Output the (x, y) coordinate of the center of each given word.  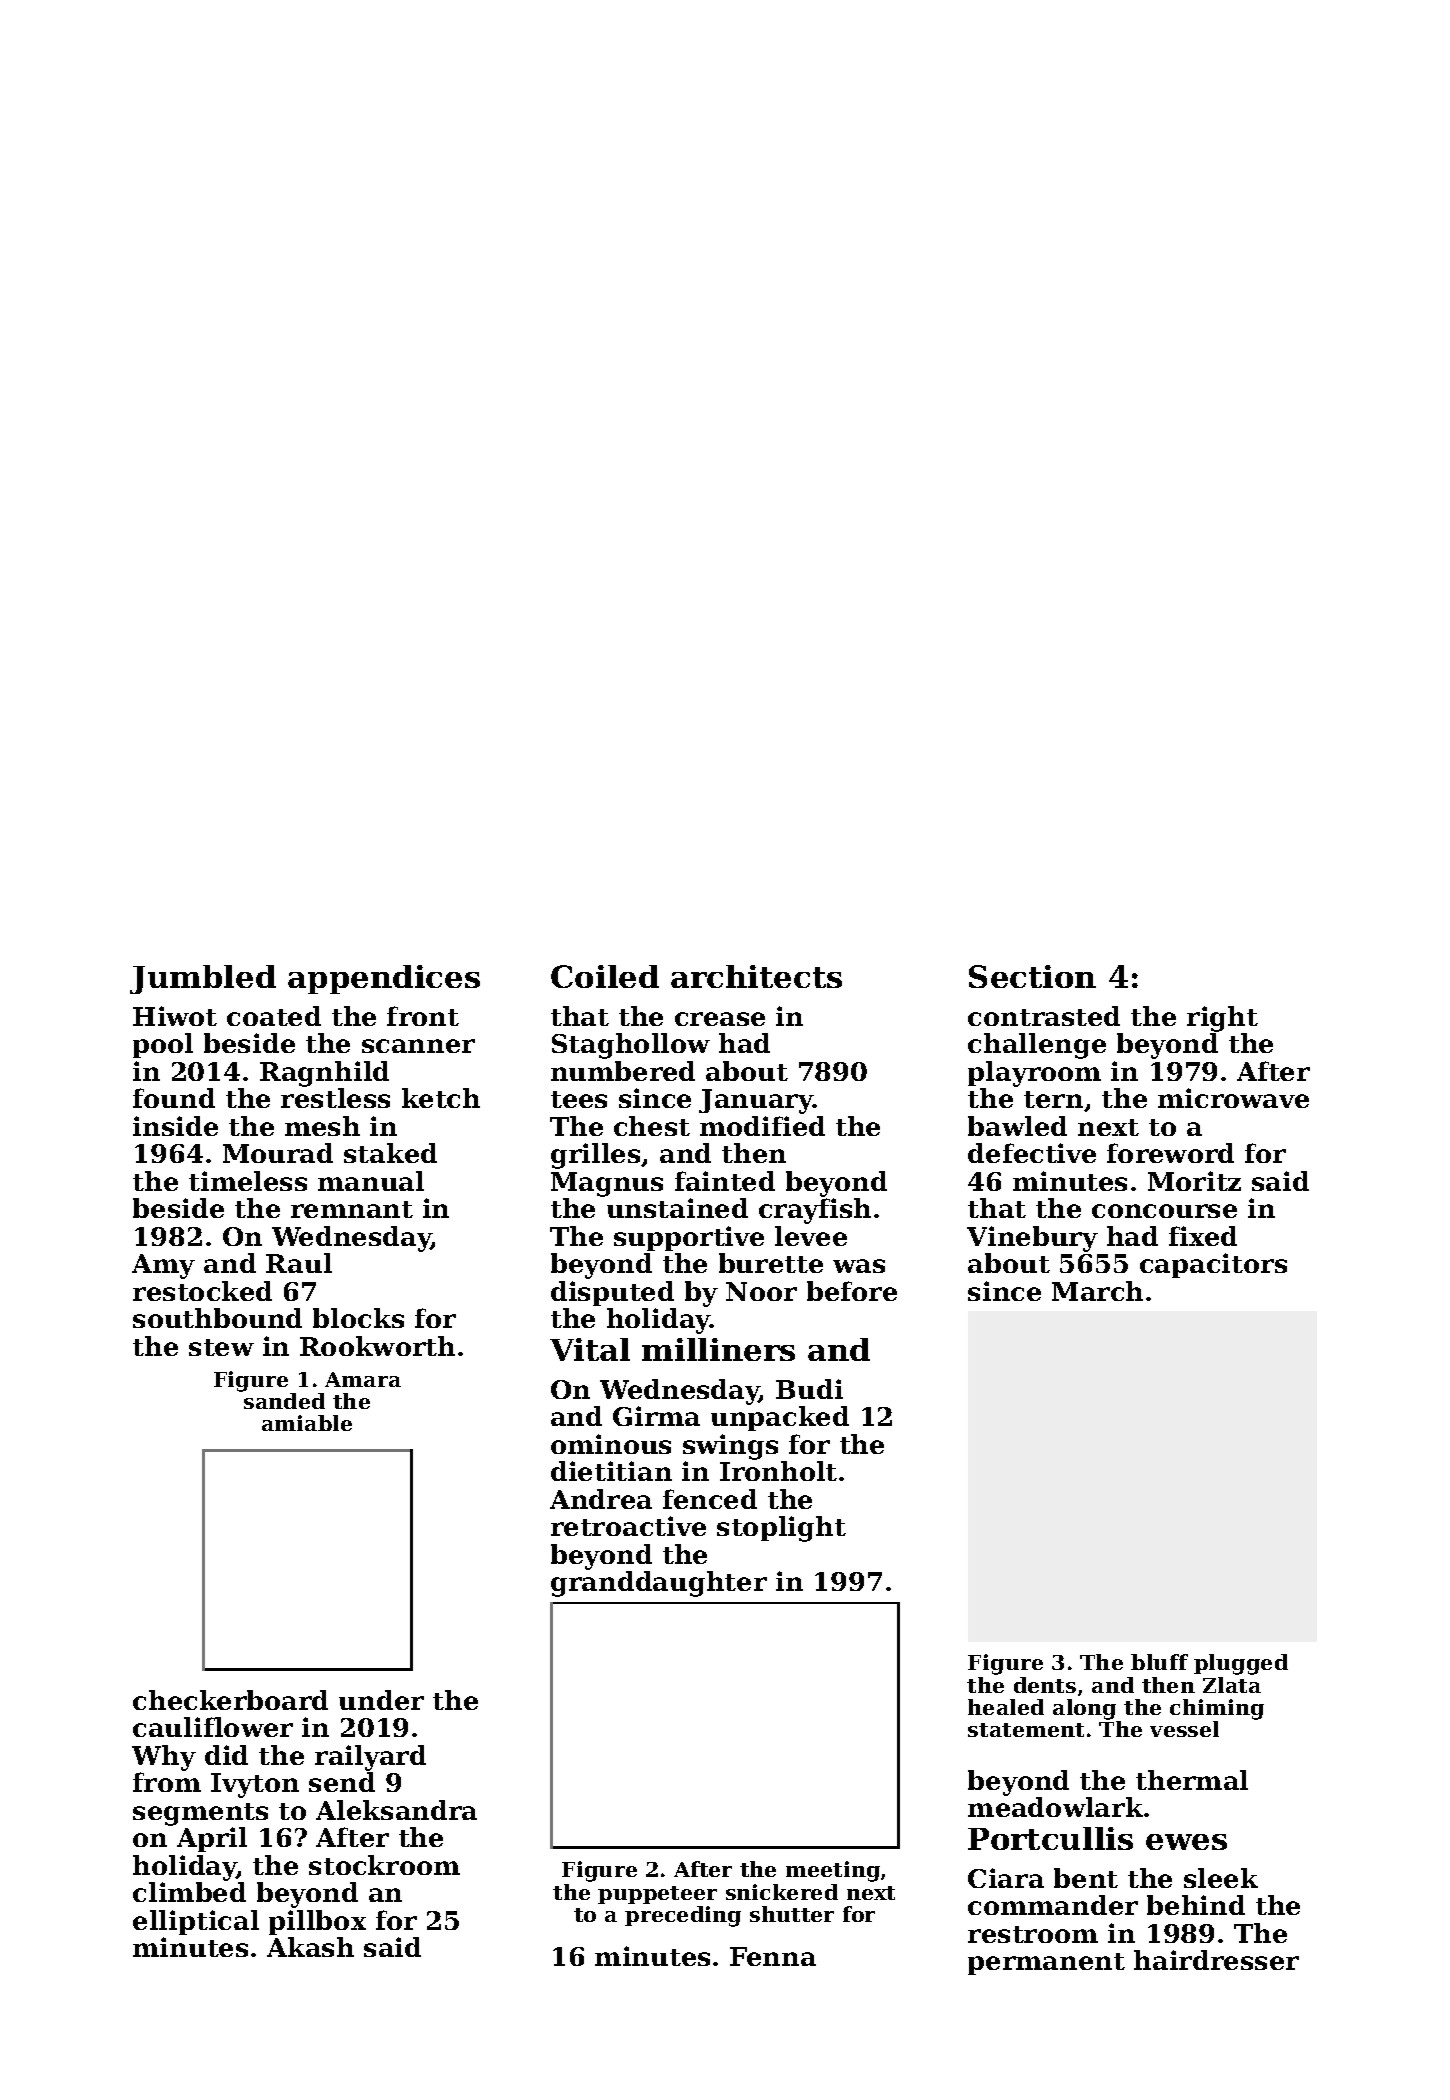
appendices (384, 979)
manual (371, 1181)
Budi (809, 1389)
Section (1032, 976)
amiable (307, 1423)
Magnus (607, 1184)
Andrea (601, 1499)
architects (756, 976)
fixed (1203, 1236)
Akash (310, 1947)
